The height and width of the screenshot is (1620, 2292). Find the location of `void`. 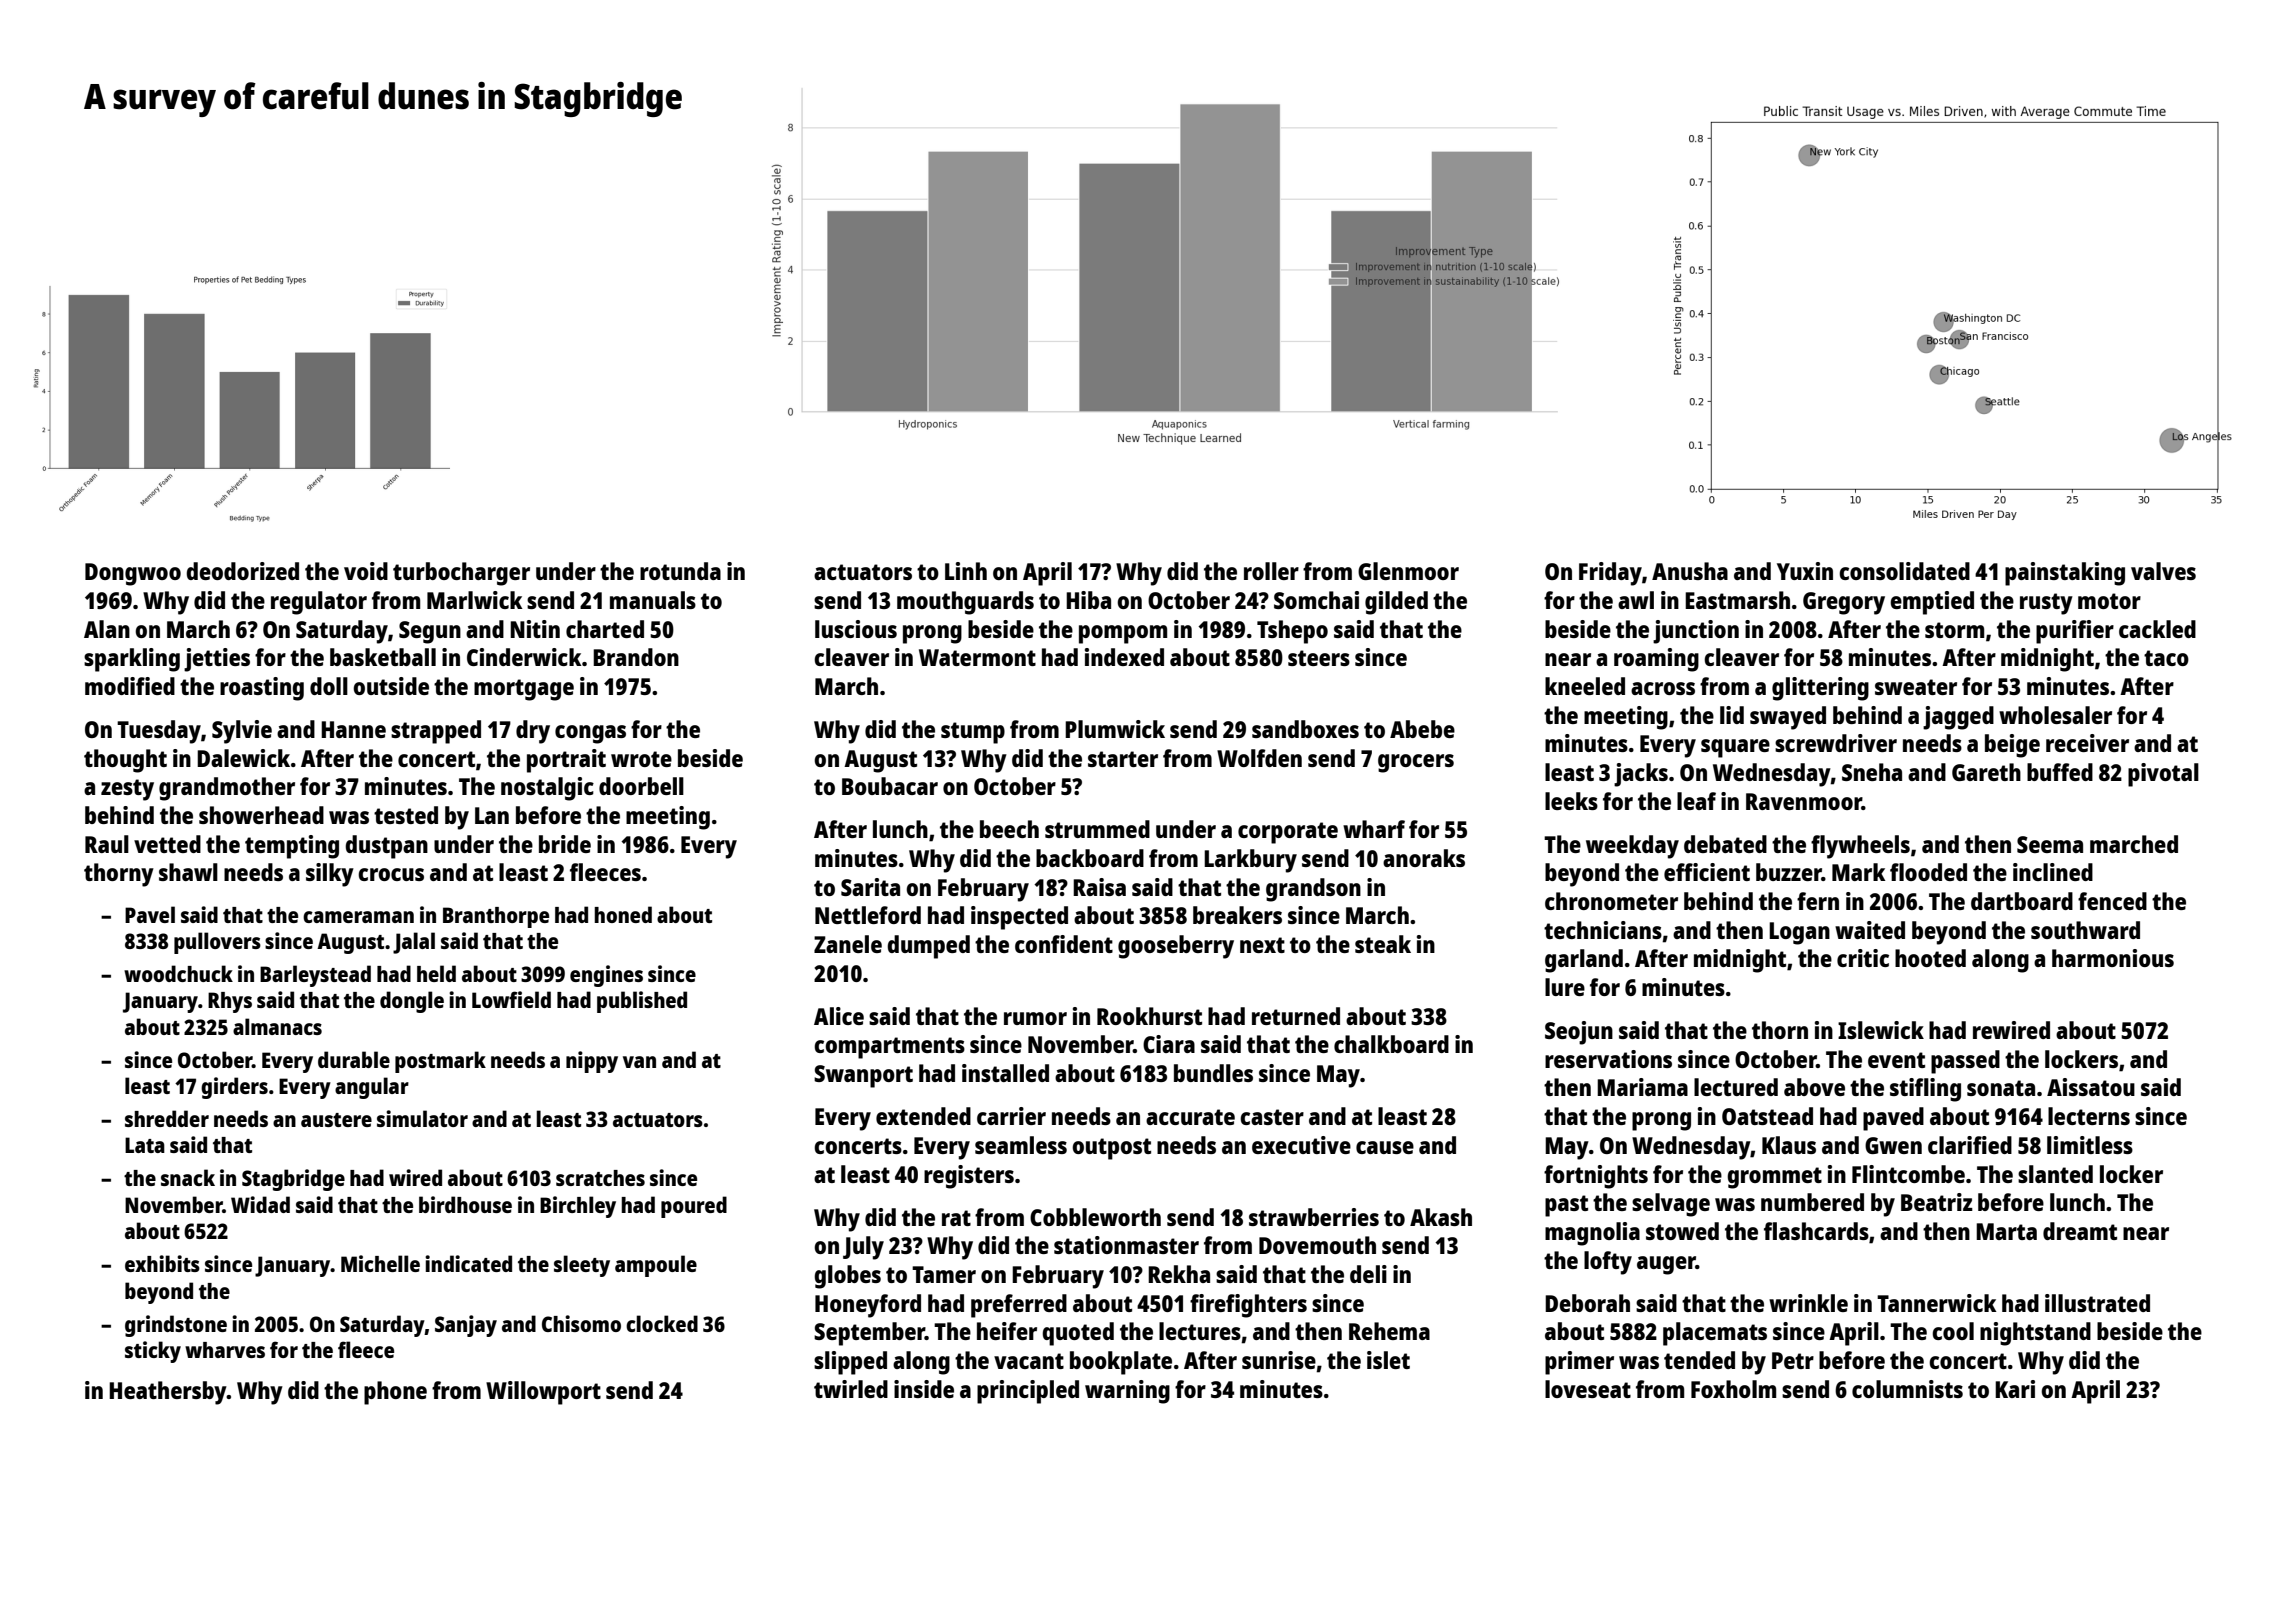

void is located at coordinates (366, 571).
